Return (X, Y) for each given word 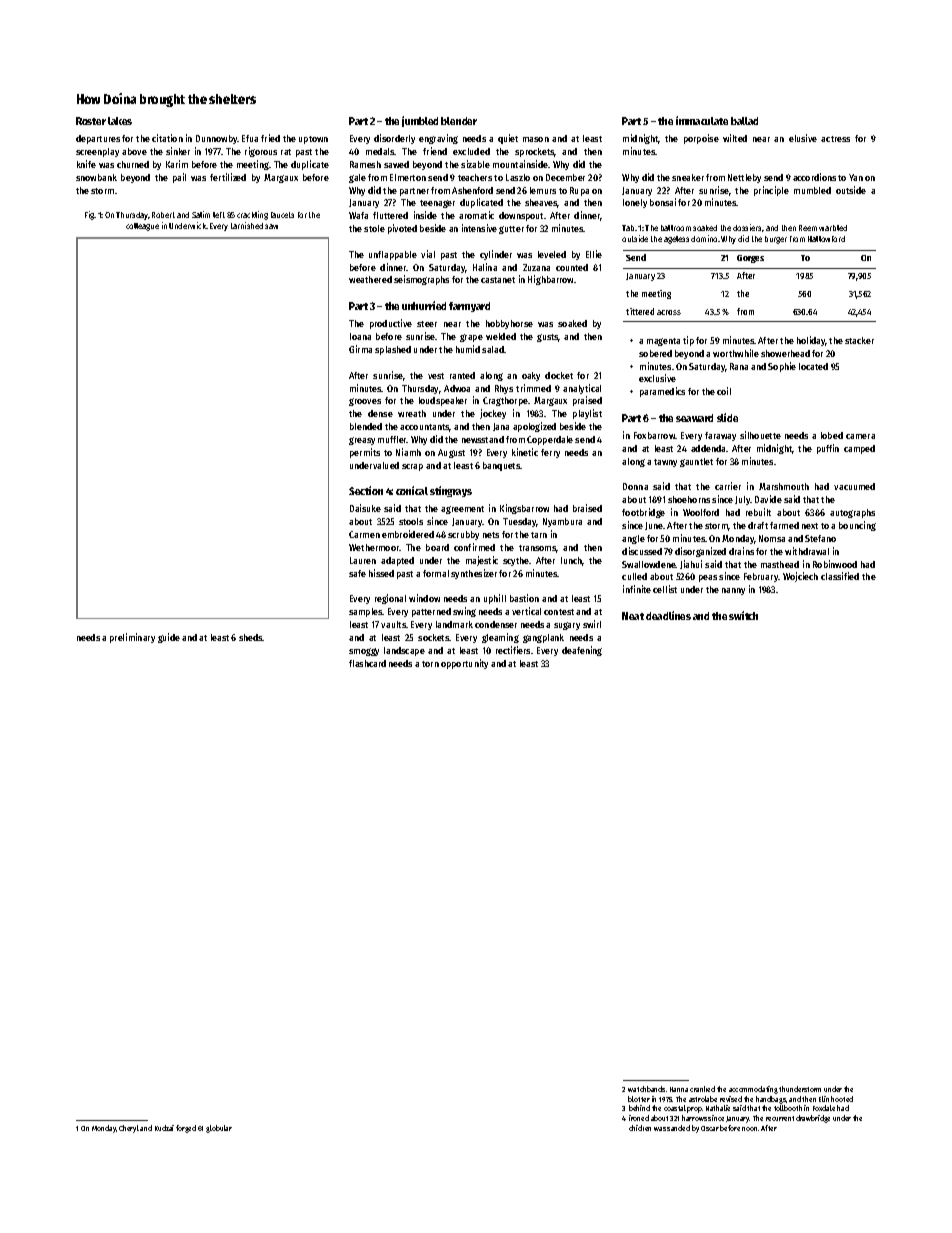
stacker (859, 340)
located (813, 366)
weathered (370, 279)
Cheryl (129, 1129)
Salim (201, 214)
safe (357, 573)
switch (743, 615)
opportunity (464, 664)
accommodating (753, 1090)
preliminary (132, 638)
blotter (639, 1099)
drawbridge (813, 1119)
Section (366, 490)
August (451, 453)
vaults (393, 624)
